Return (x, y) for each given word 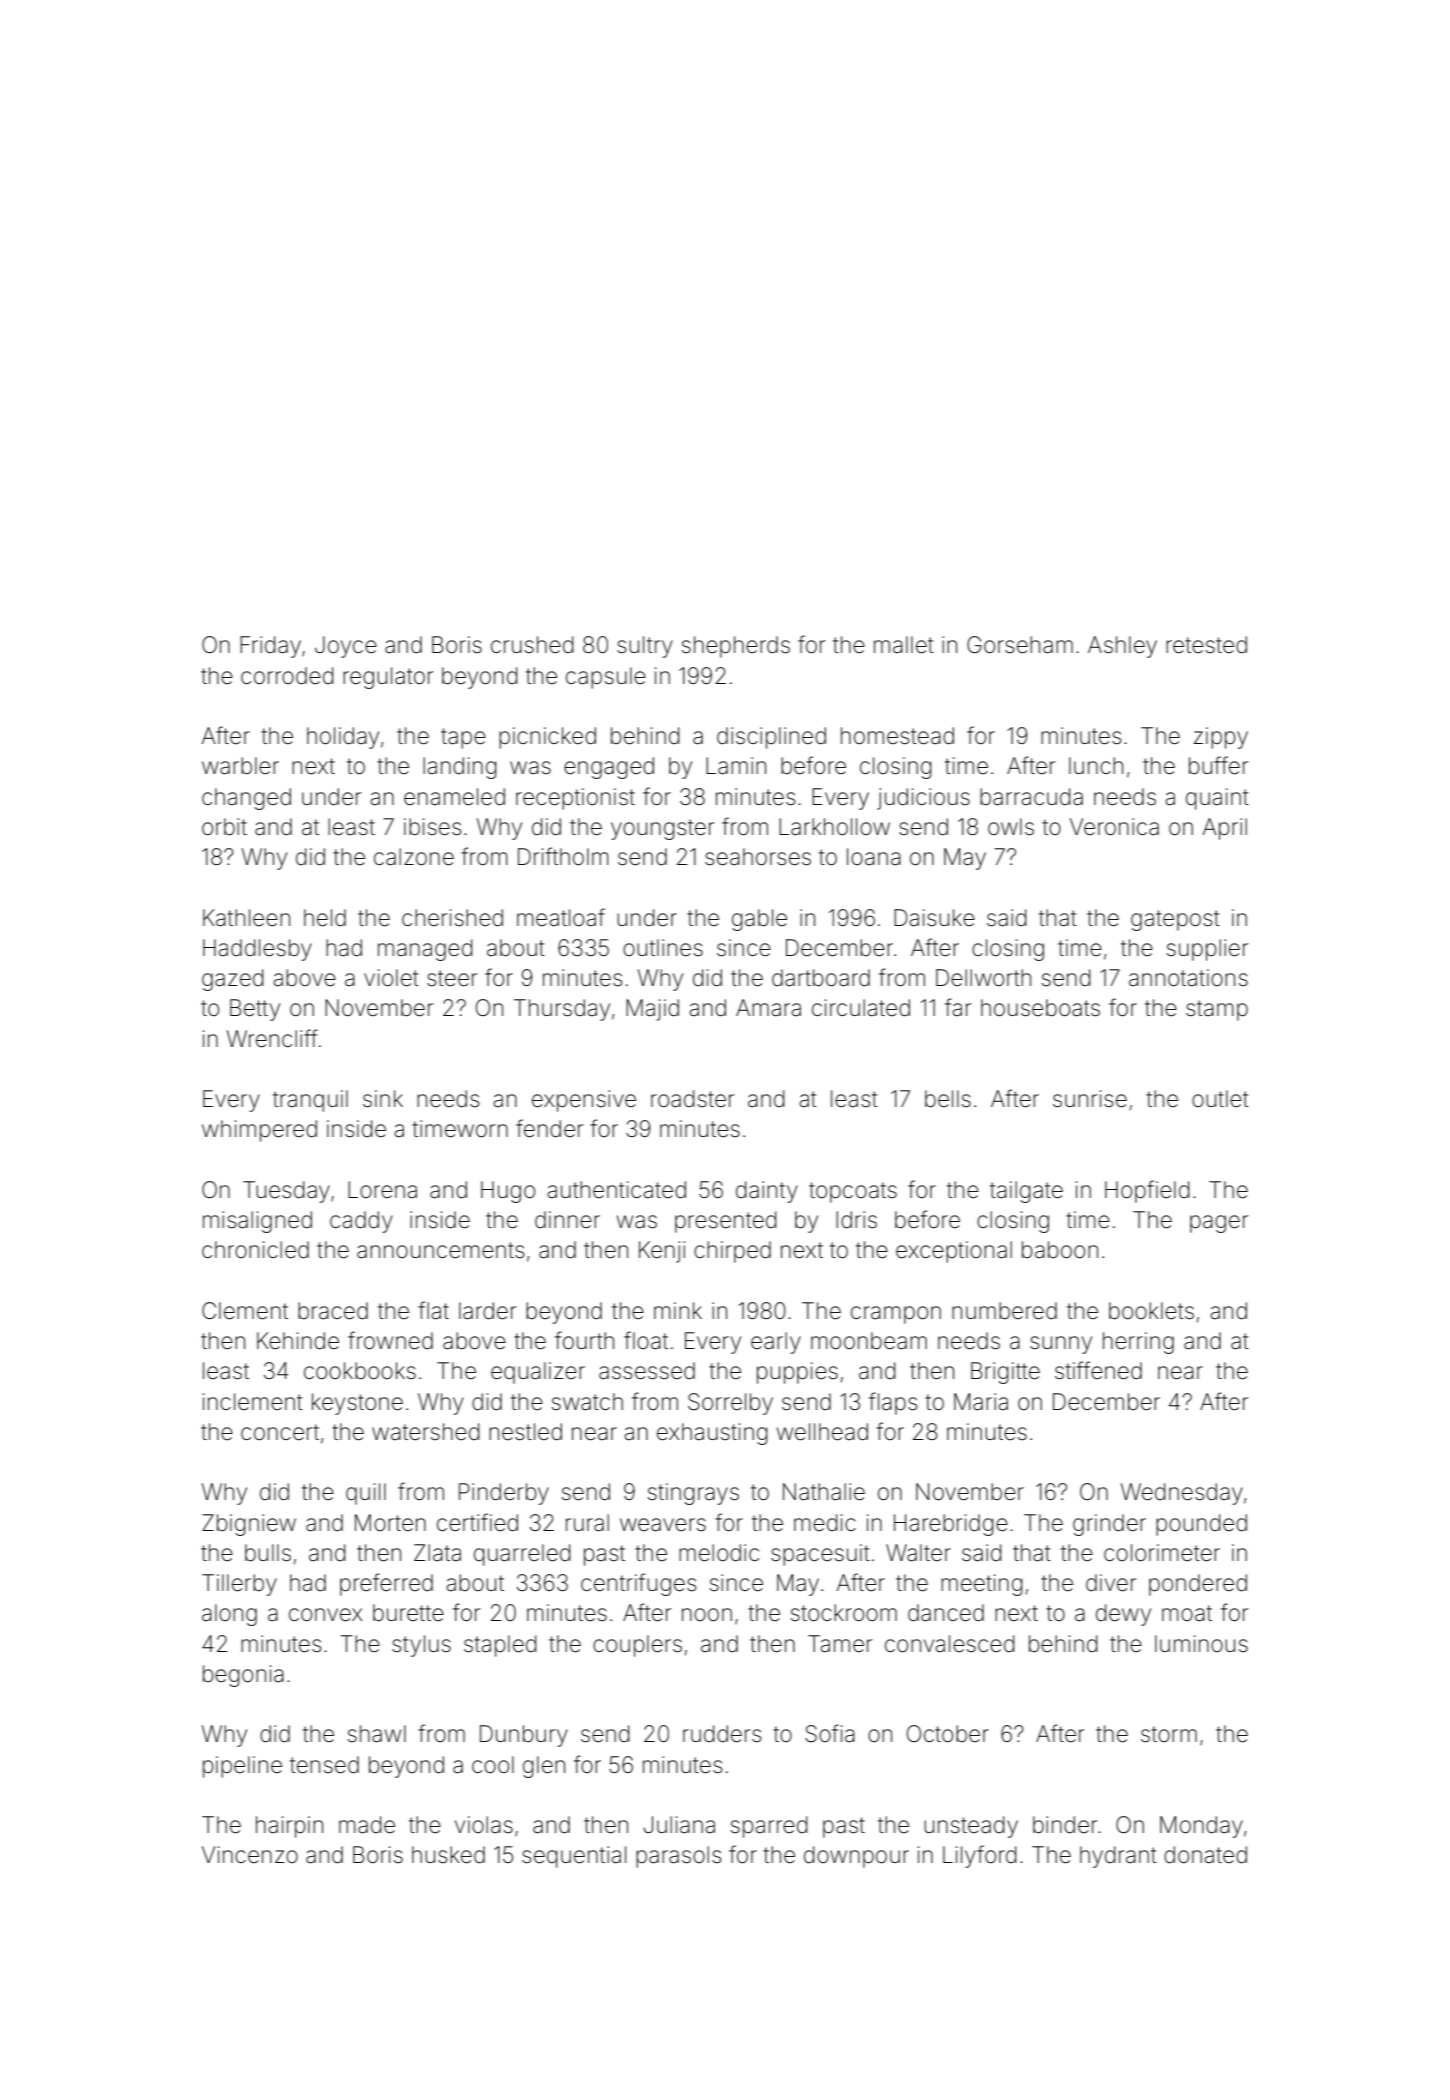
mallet (904, 645)
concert (280, 1432)
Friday (270, 647)
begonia (243, 1676)
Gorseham (1020, 645)
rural (587, 1523)
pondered (1198, 1585)
